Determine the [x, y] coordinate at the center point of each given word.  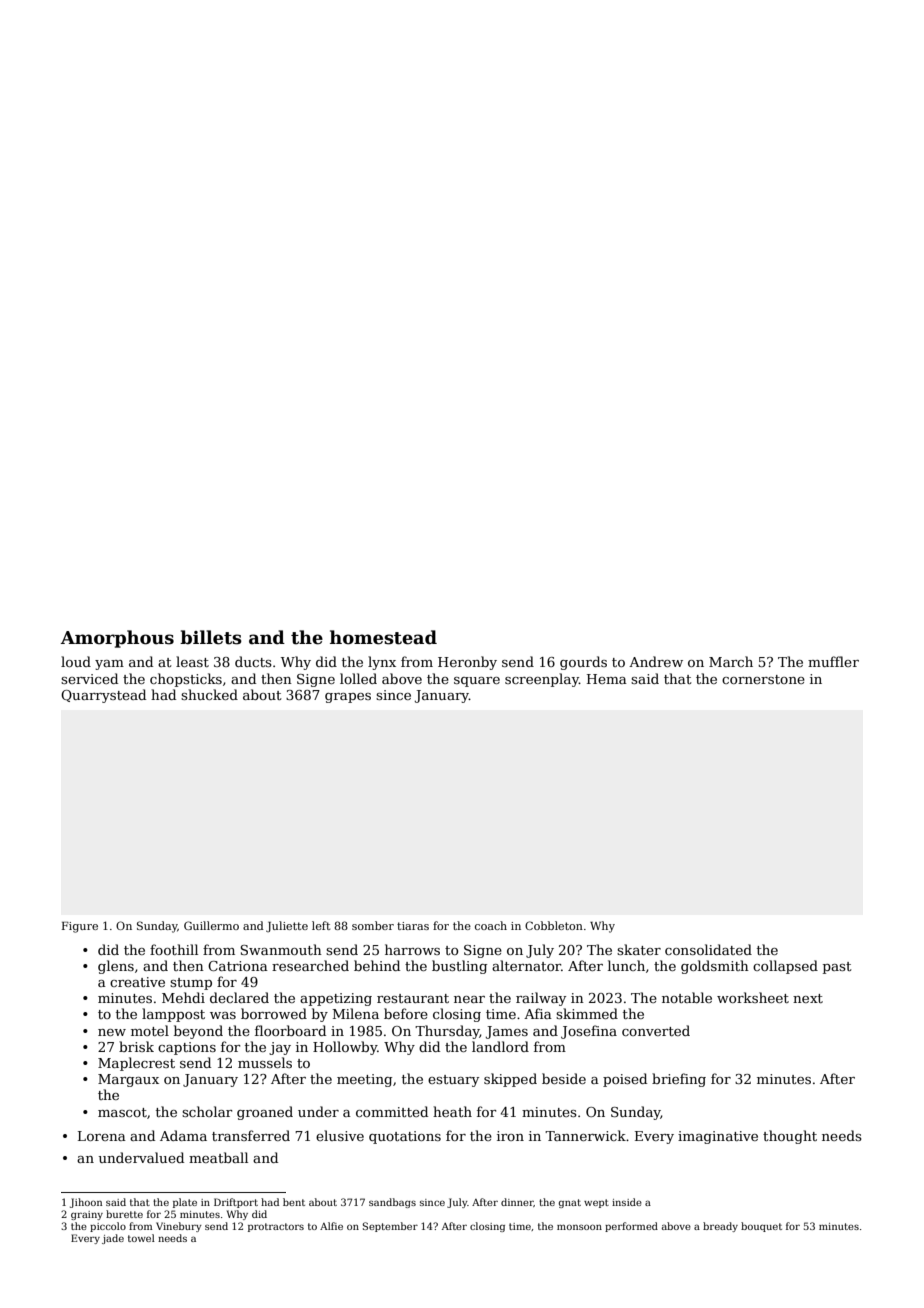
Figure [80, 927]
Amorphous [117, 639]
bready [720, 1227]
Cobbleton [554, 925]
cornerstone [763, 679]
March [731, 661]
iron [510, 1136]
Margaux [128, 1080]
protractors [276, 1227]
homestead [383, 637]
